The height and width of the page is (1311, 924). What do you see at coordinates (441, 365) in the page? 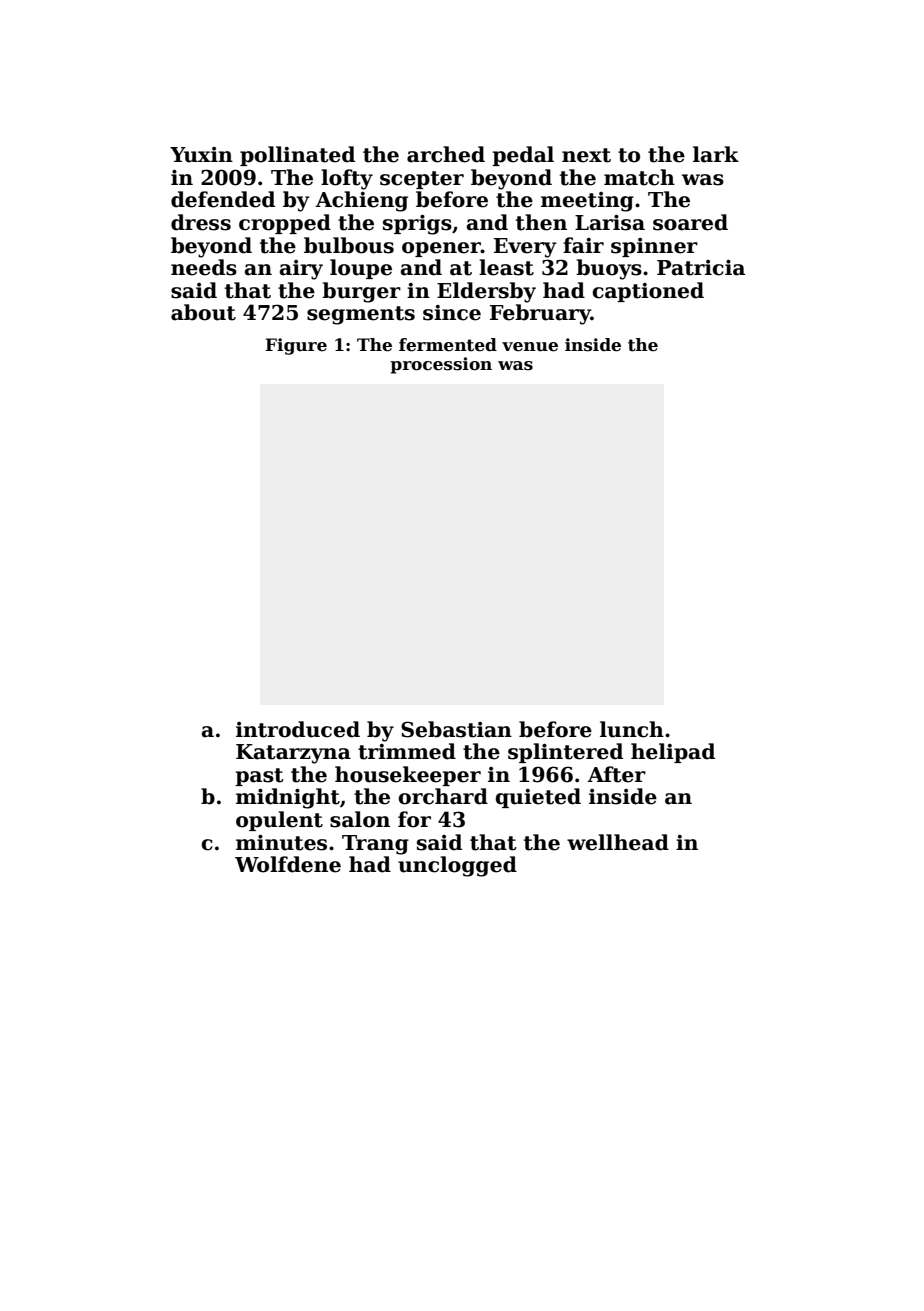
I see `procession` at bounding box center [441, 365].
